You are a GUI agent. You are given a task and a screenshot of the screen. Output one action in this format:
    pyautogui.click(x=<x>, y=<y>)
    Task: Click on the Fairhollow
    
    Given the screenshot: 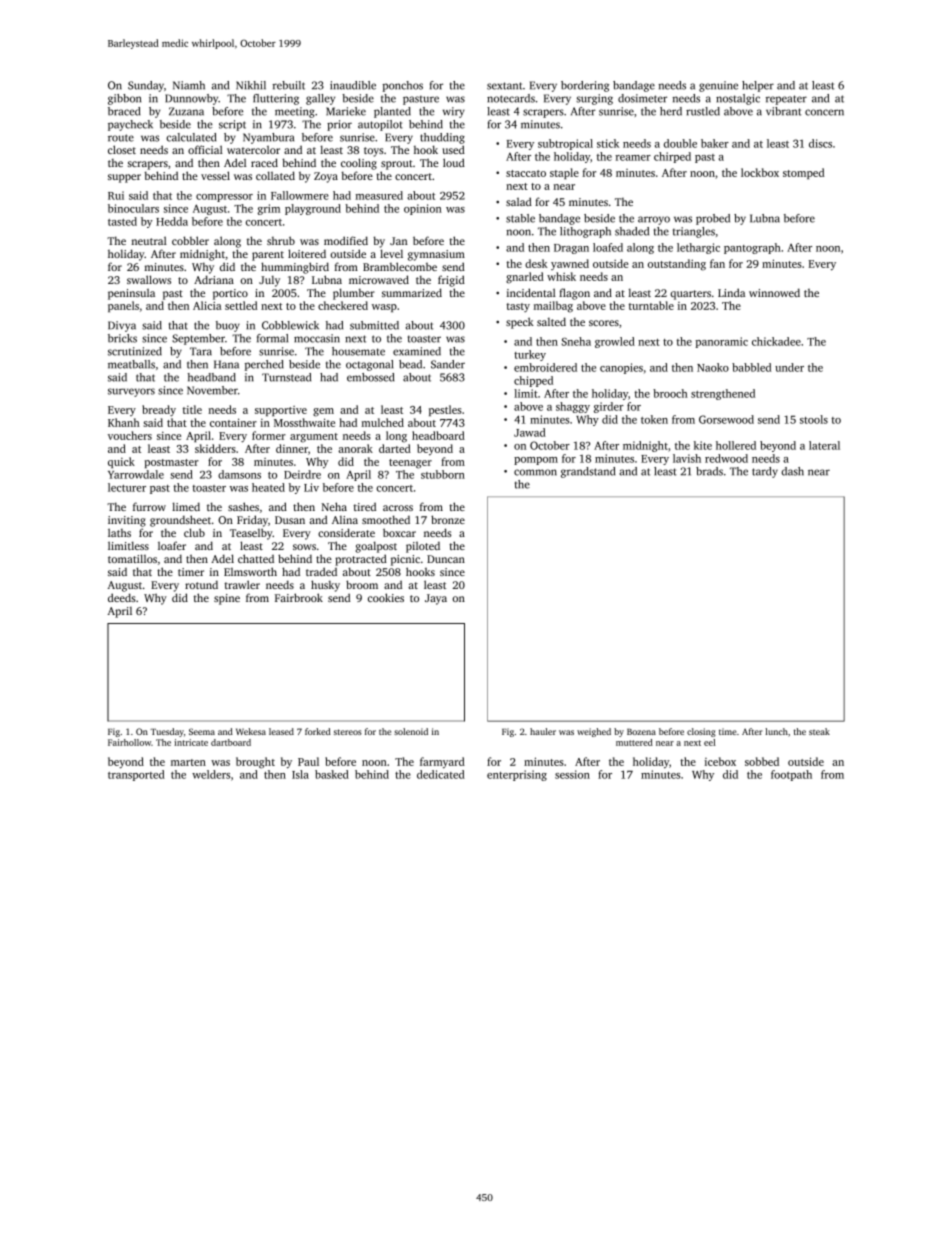 What is the action you would take?
    pyautogui.click(x=129, y=742)
